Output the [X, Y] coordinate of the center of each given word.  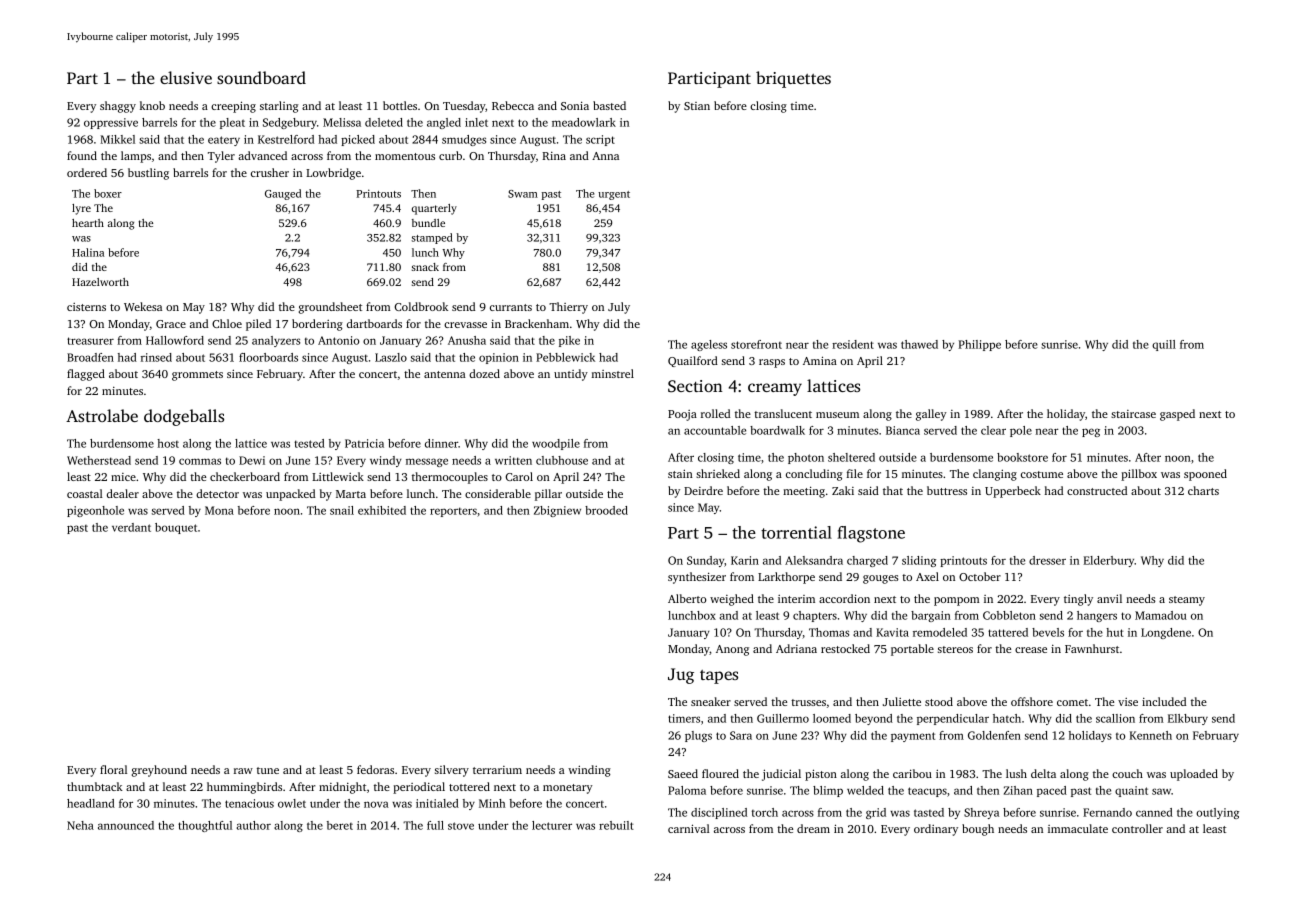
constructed [1097, 490]
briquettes [793, 79]
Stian [697, 106]
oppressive [111, 123]
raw [243, 771]
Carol [519, 476]
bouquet [176, 528]
